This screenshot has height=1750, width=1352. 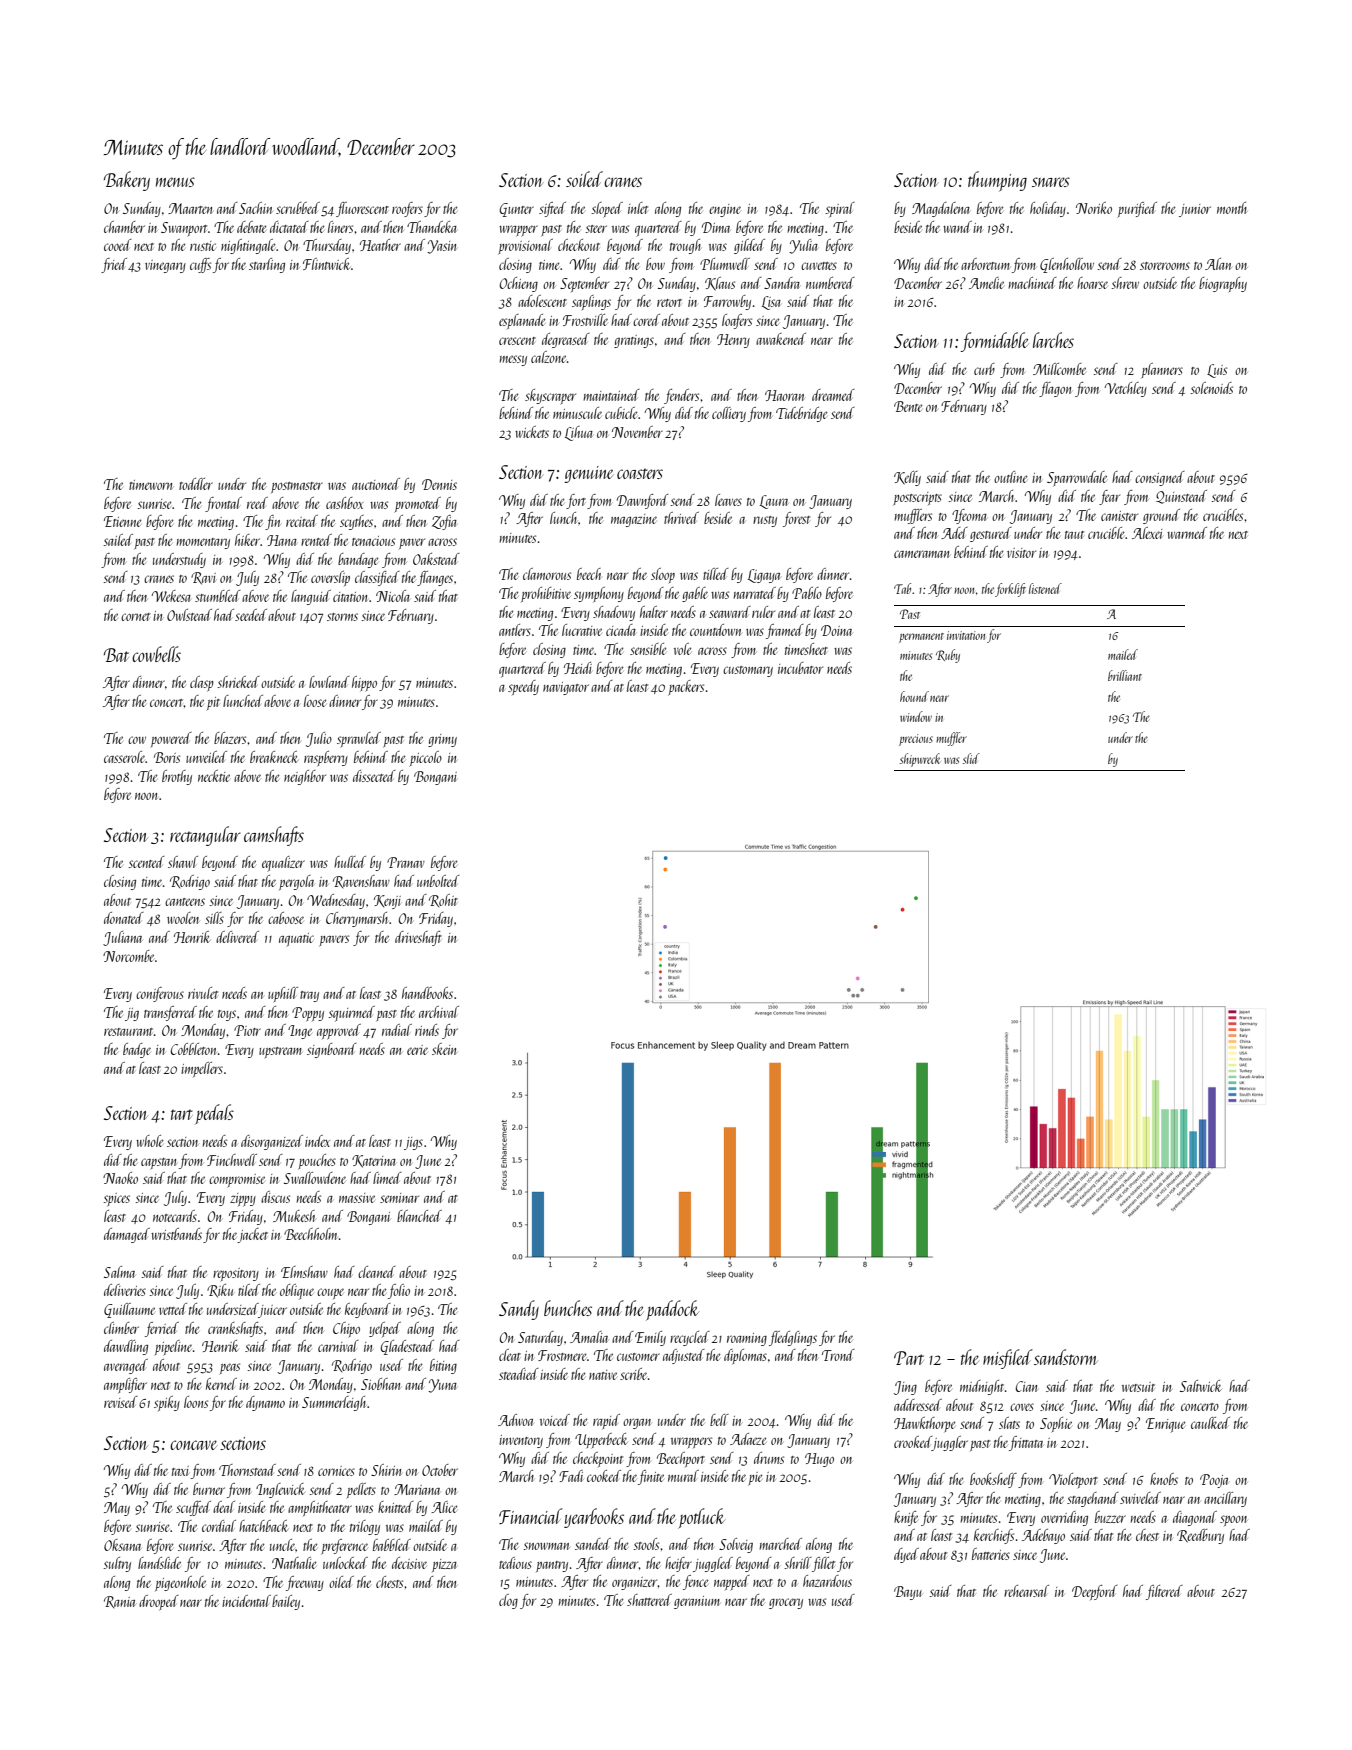 I want to click on curb, so click(x=984, y=369).
